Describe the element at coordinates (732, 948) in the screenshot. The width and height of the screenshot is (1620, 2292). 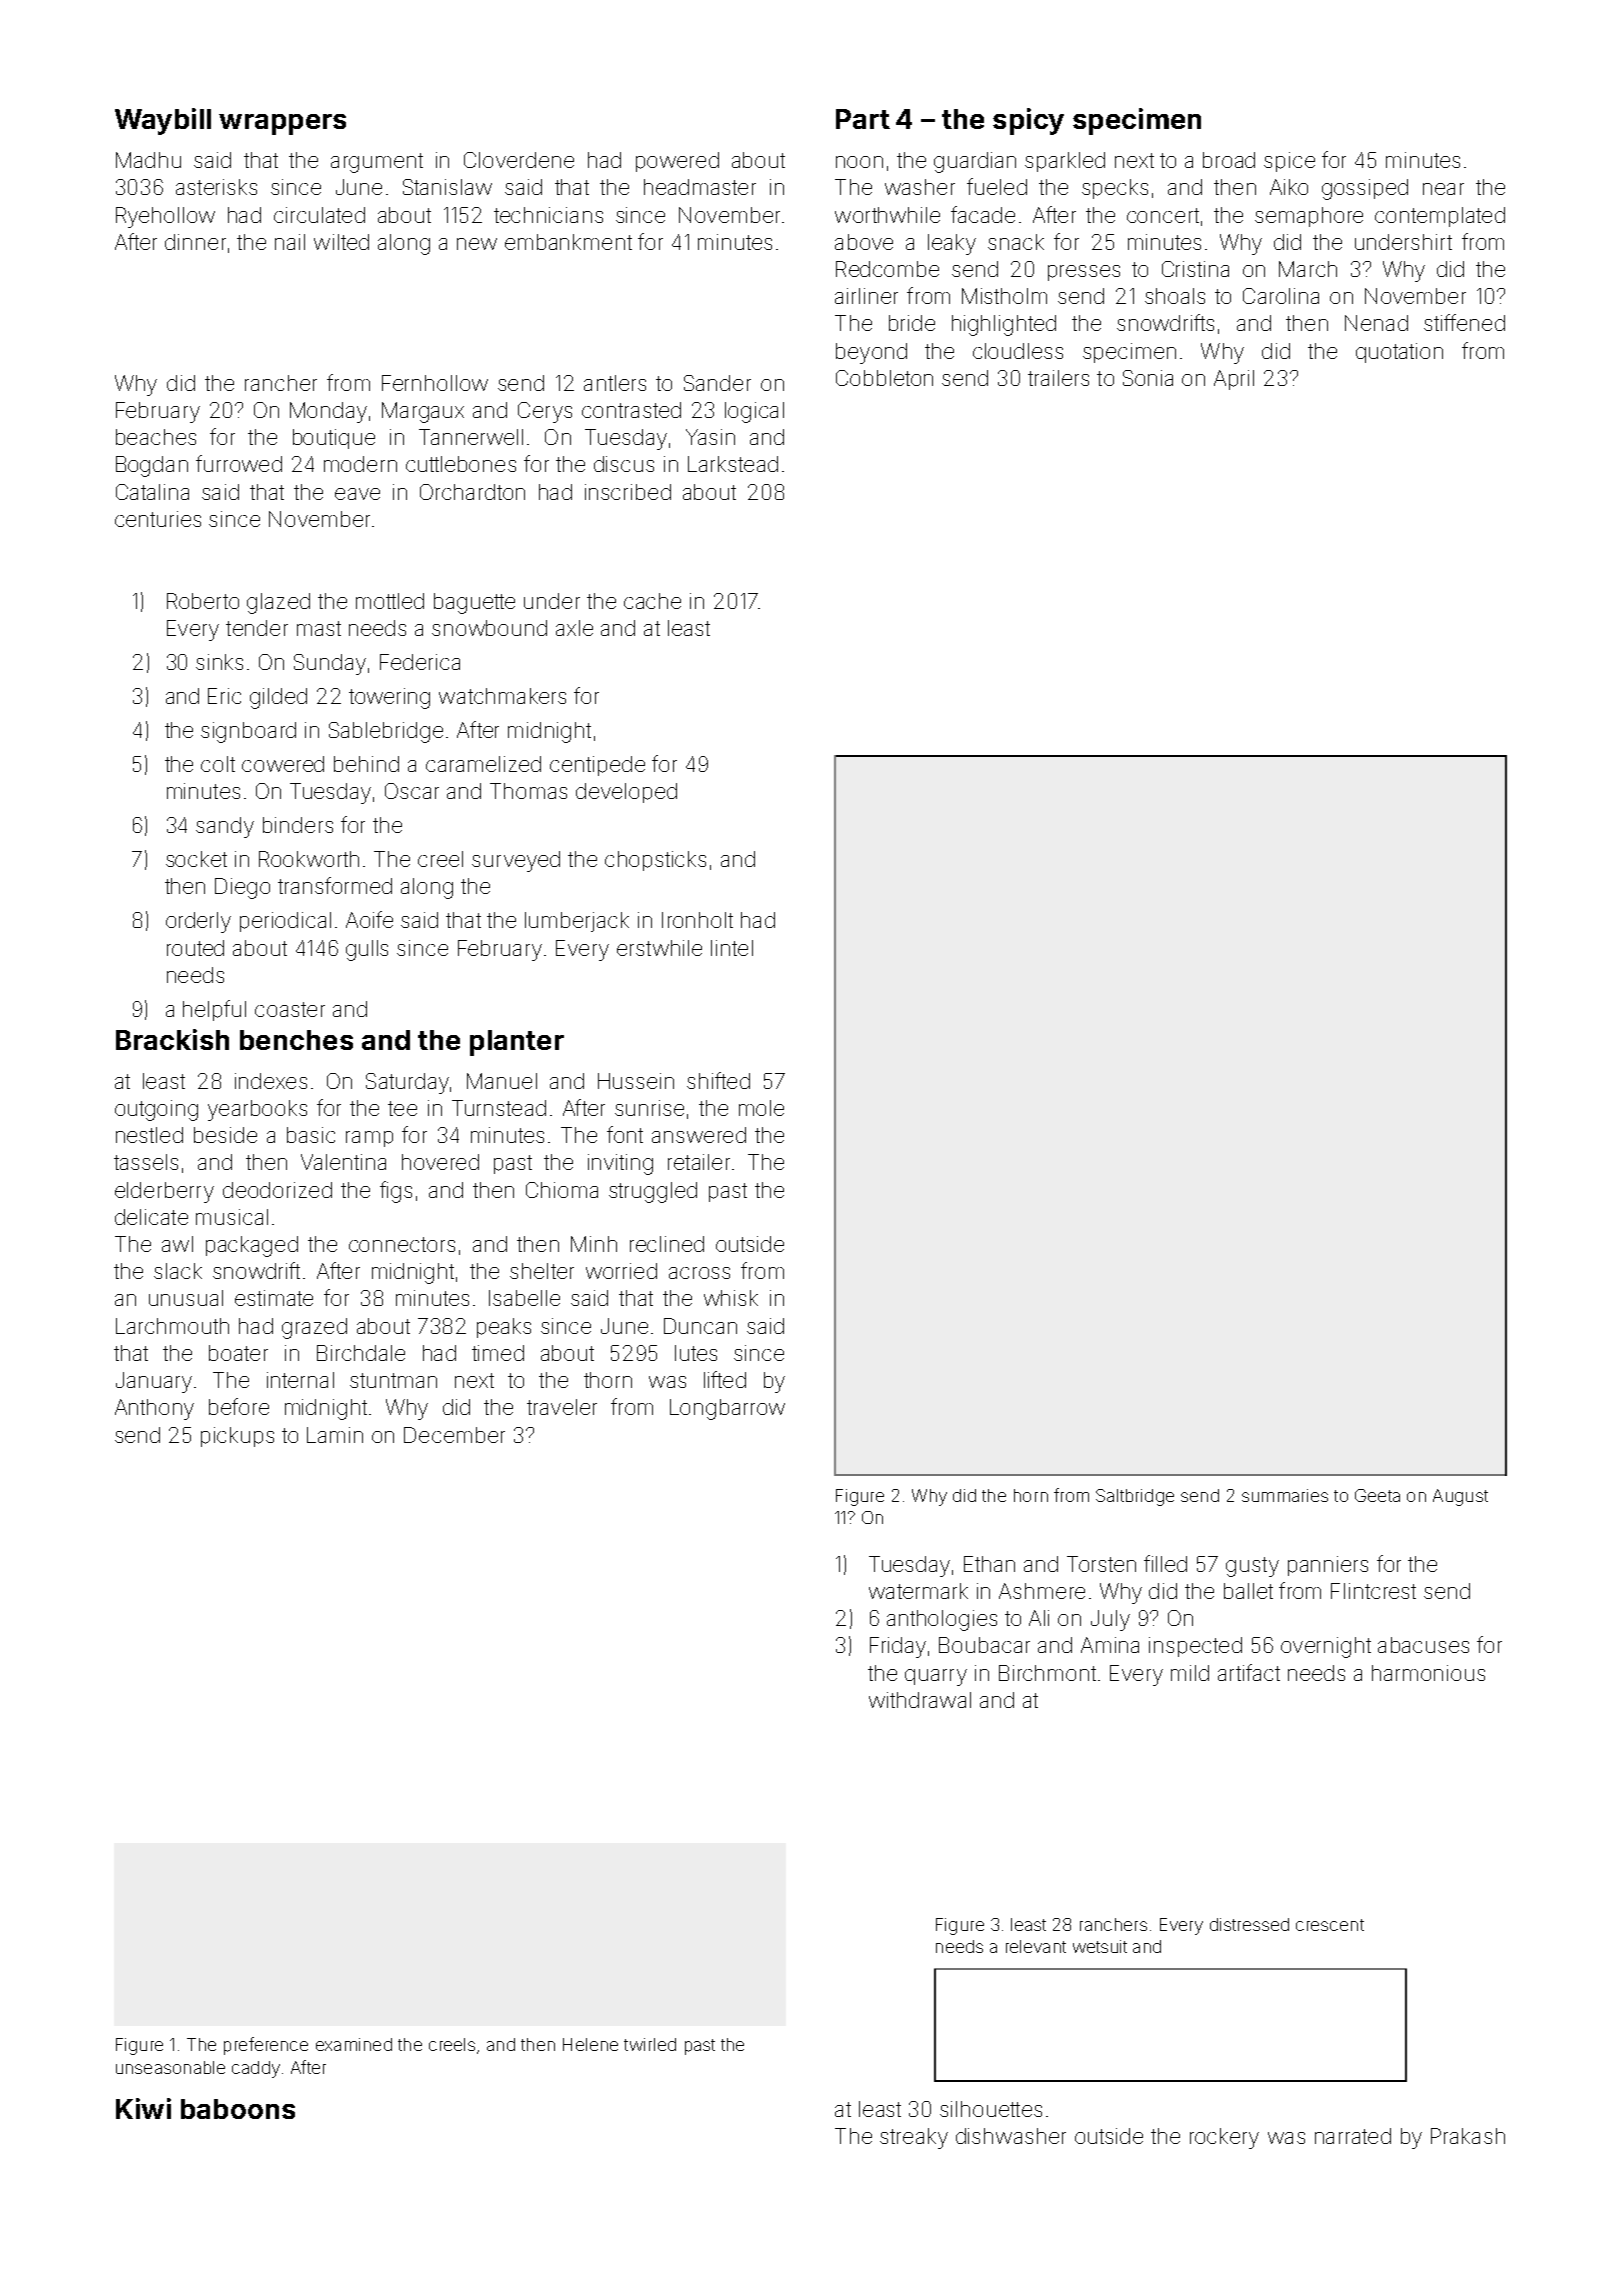
I see `lintel` at that location.
